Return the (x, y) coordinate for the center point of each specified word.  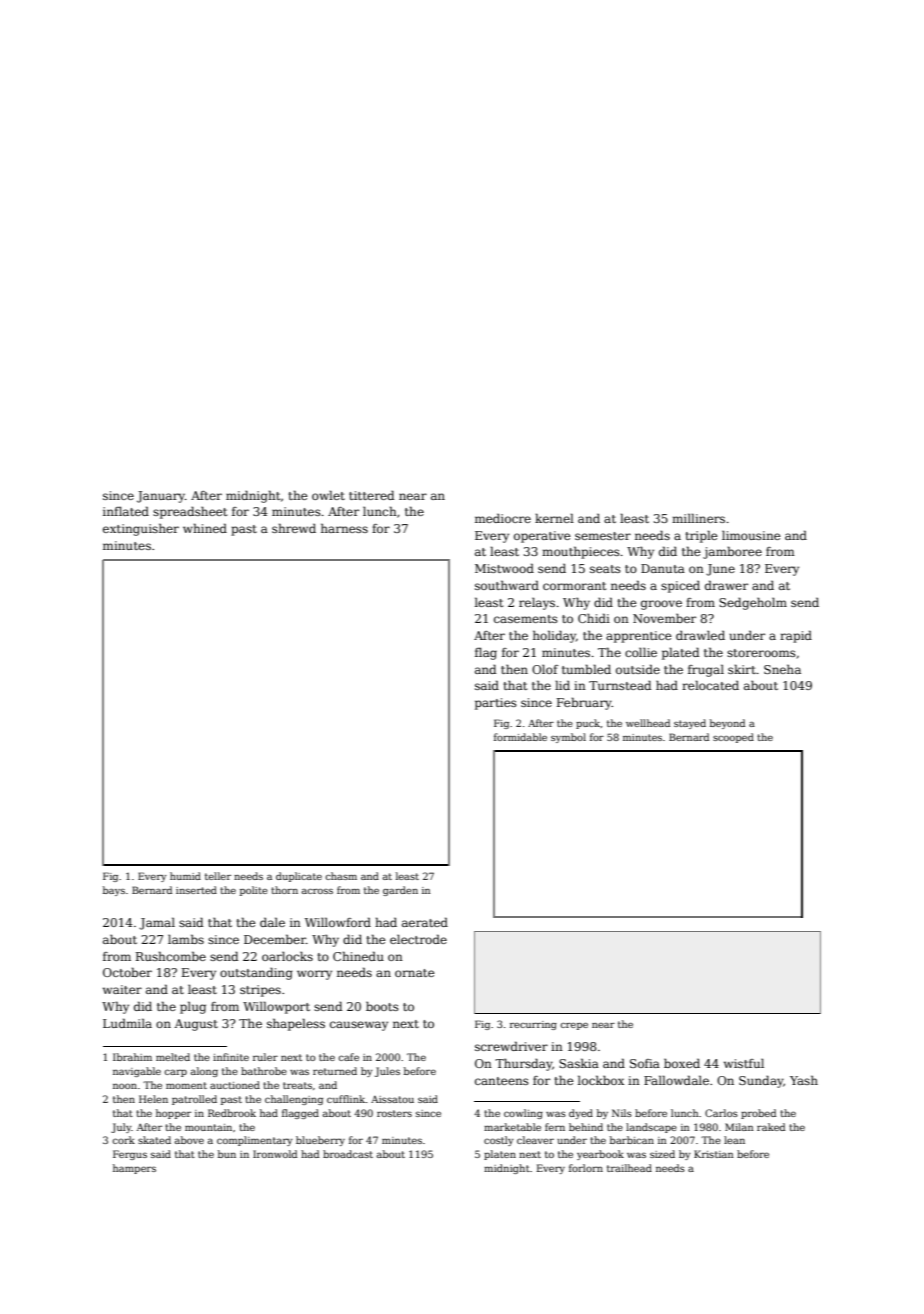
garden (400, 891)
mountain (208, 1127)
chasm (341, 876)
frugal (706, 670)
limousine (751, 535)
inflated (126, 511)
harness (344, 528)
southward (507, 585)
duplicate (299, 877)
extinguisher (141, 529)
